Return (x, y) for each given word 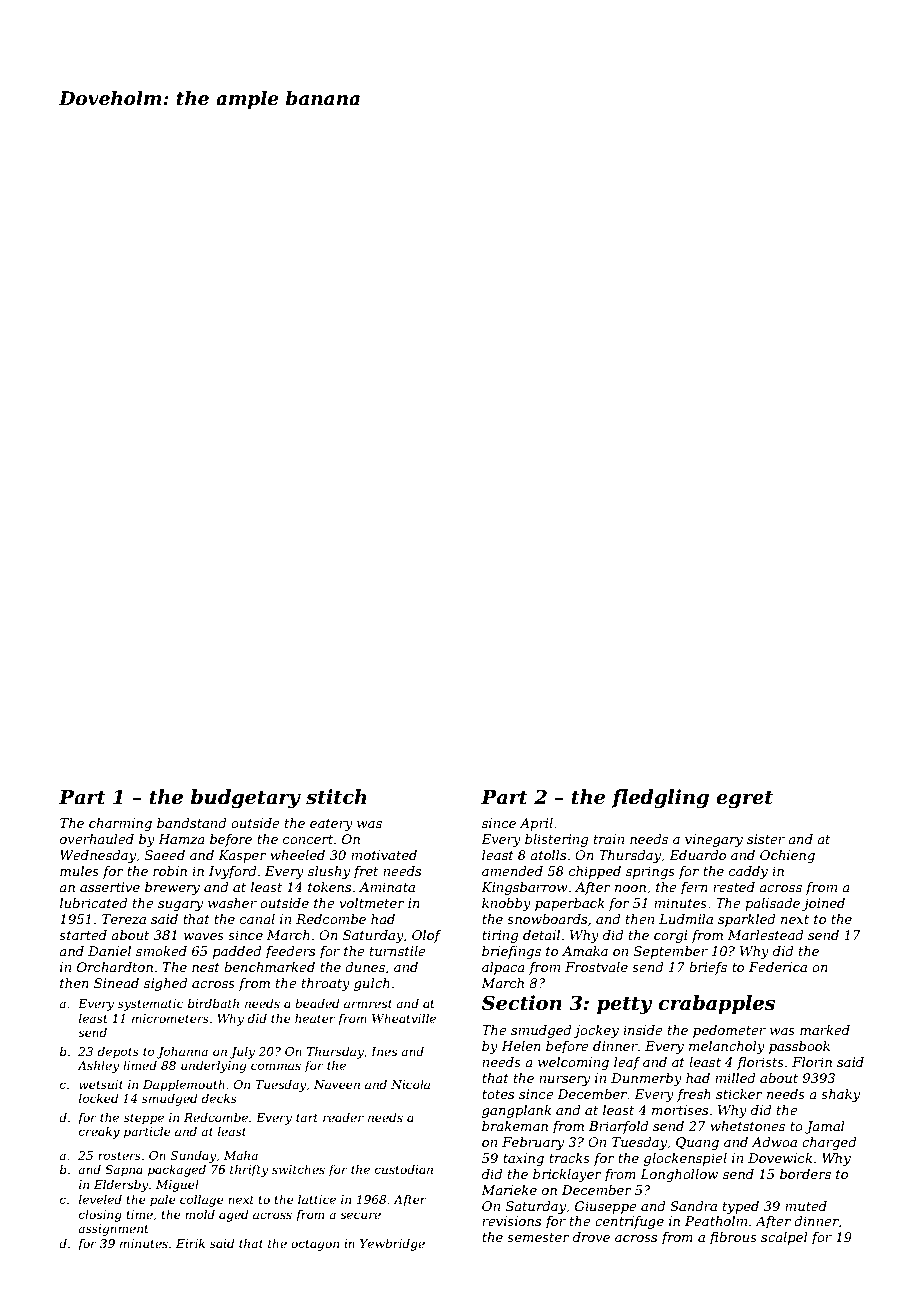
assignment (113, 1230)
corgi (670, 936)
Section (522, 1003)
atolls (548, 855)
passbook (799, 1047)
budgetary (246, 799)
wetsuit (101, 1084)
